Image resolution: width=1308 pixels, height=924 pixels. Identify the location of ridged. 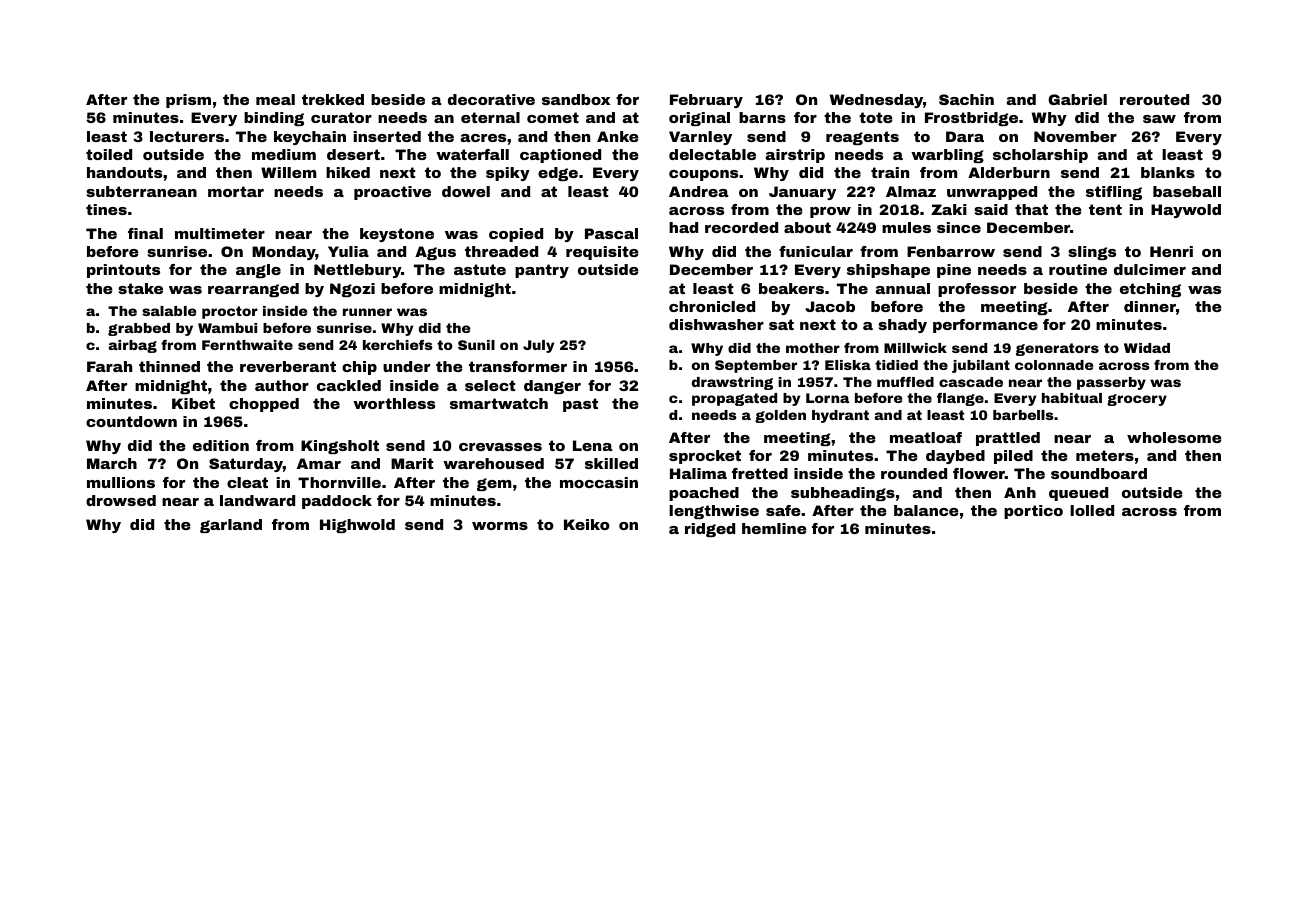
(710, 530).
